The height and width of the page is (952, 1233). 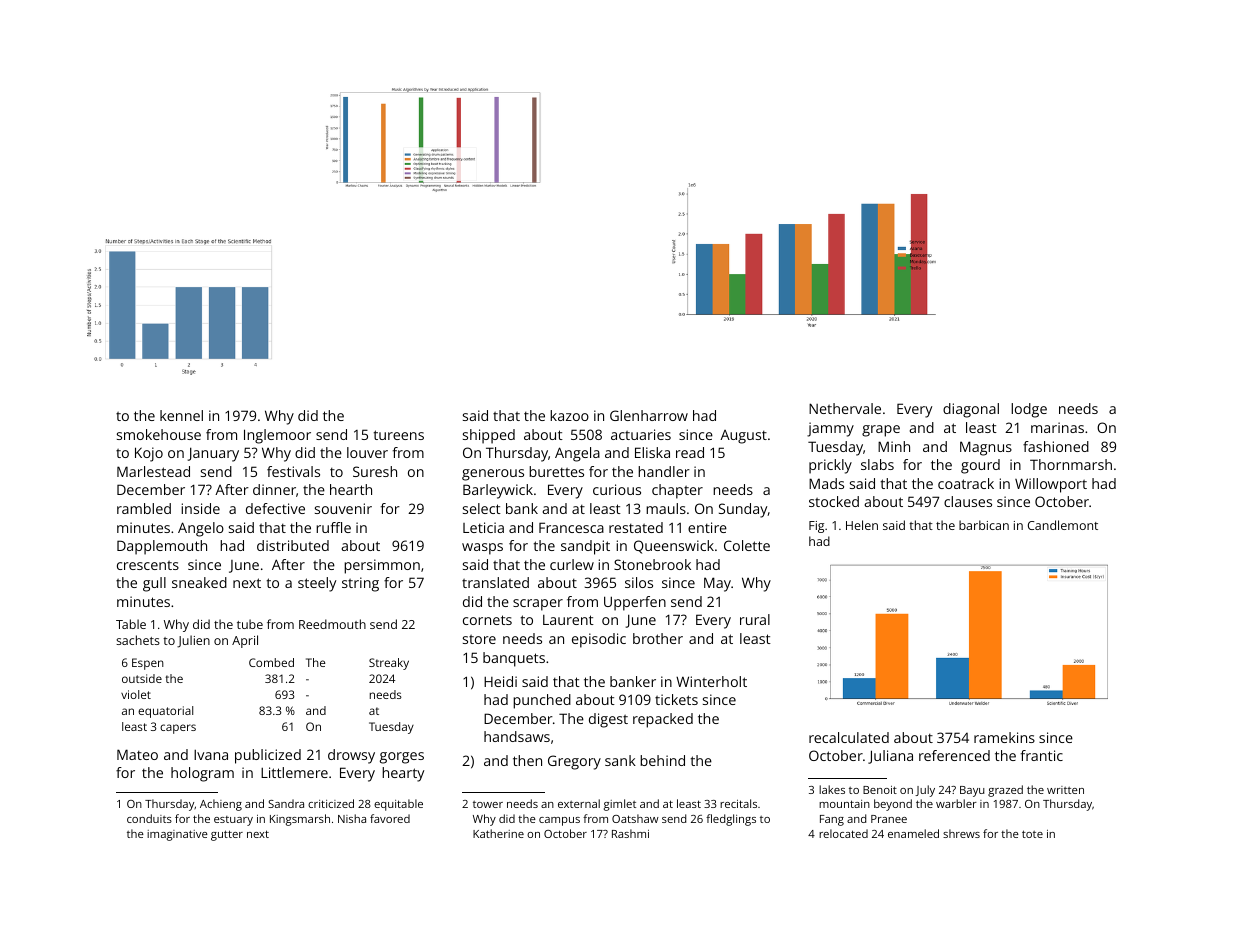 I want to click on Glenharrow, so click(x=649, y=415).
